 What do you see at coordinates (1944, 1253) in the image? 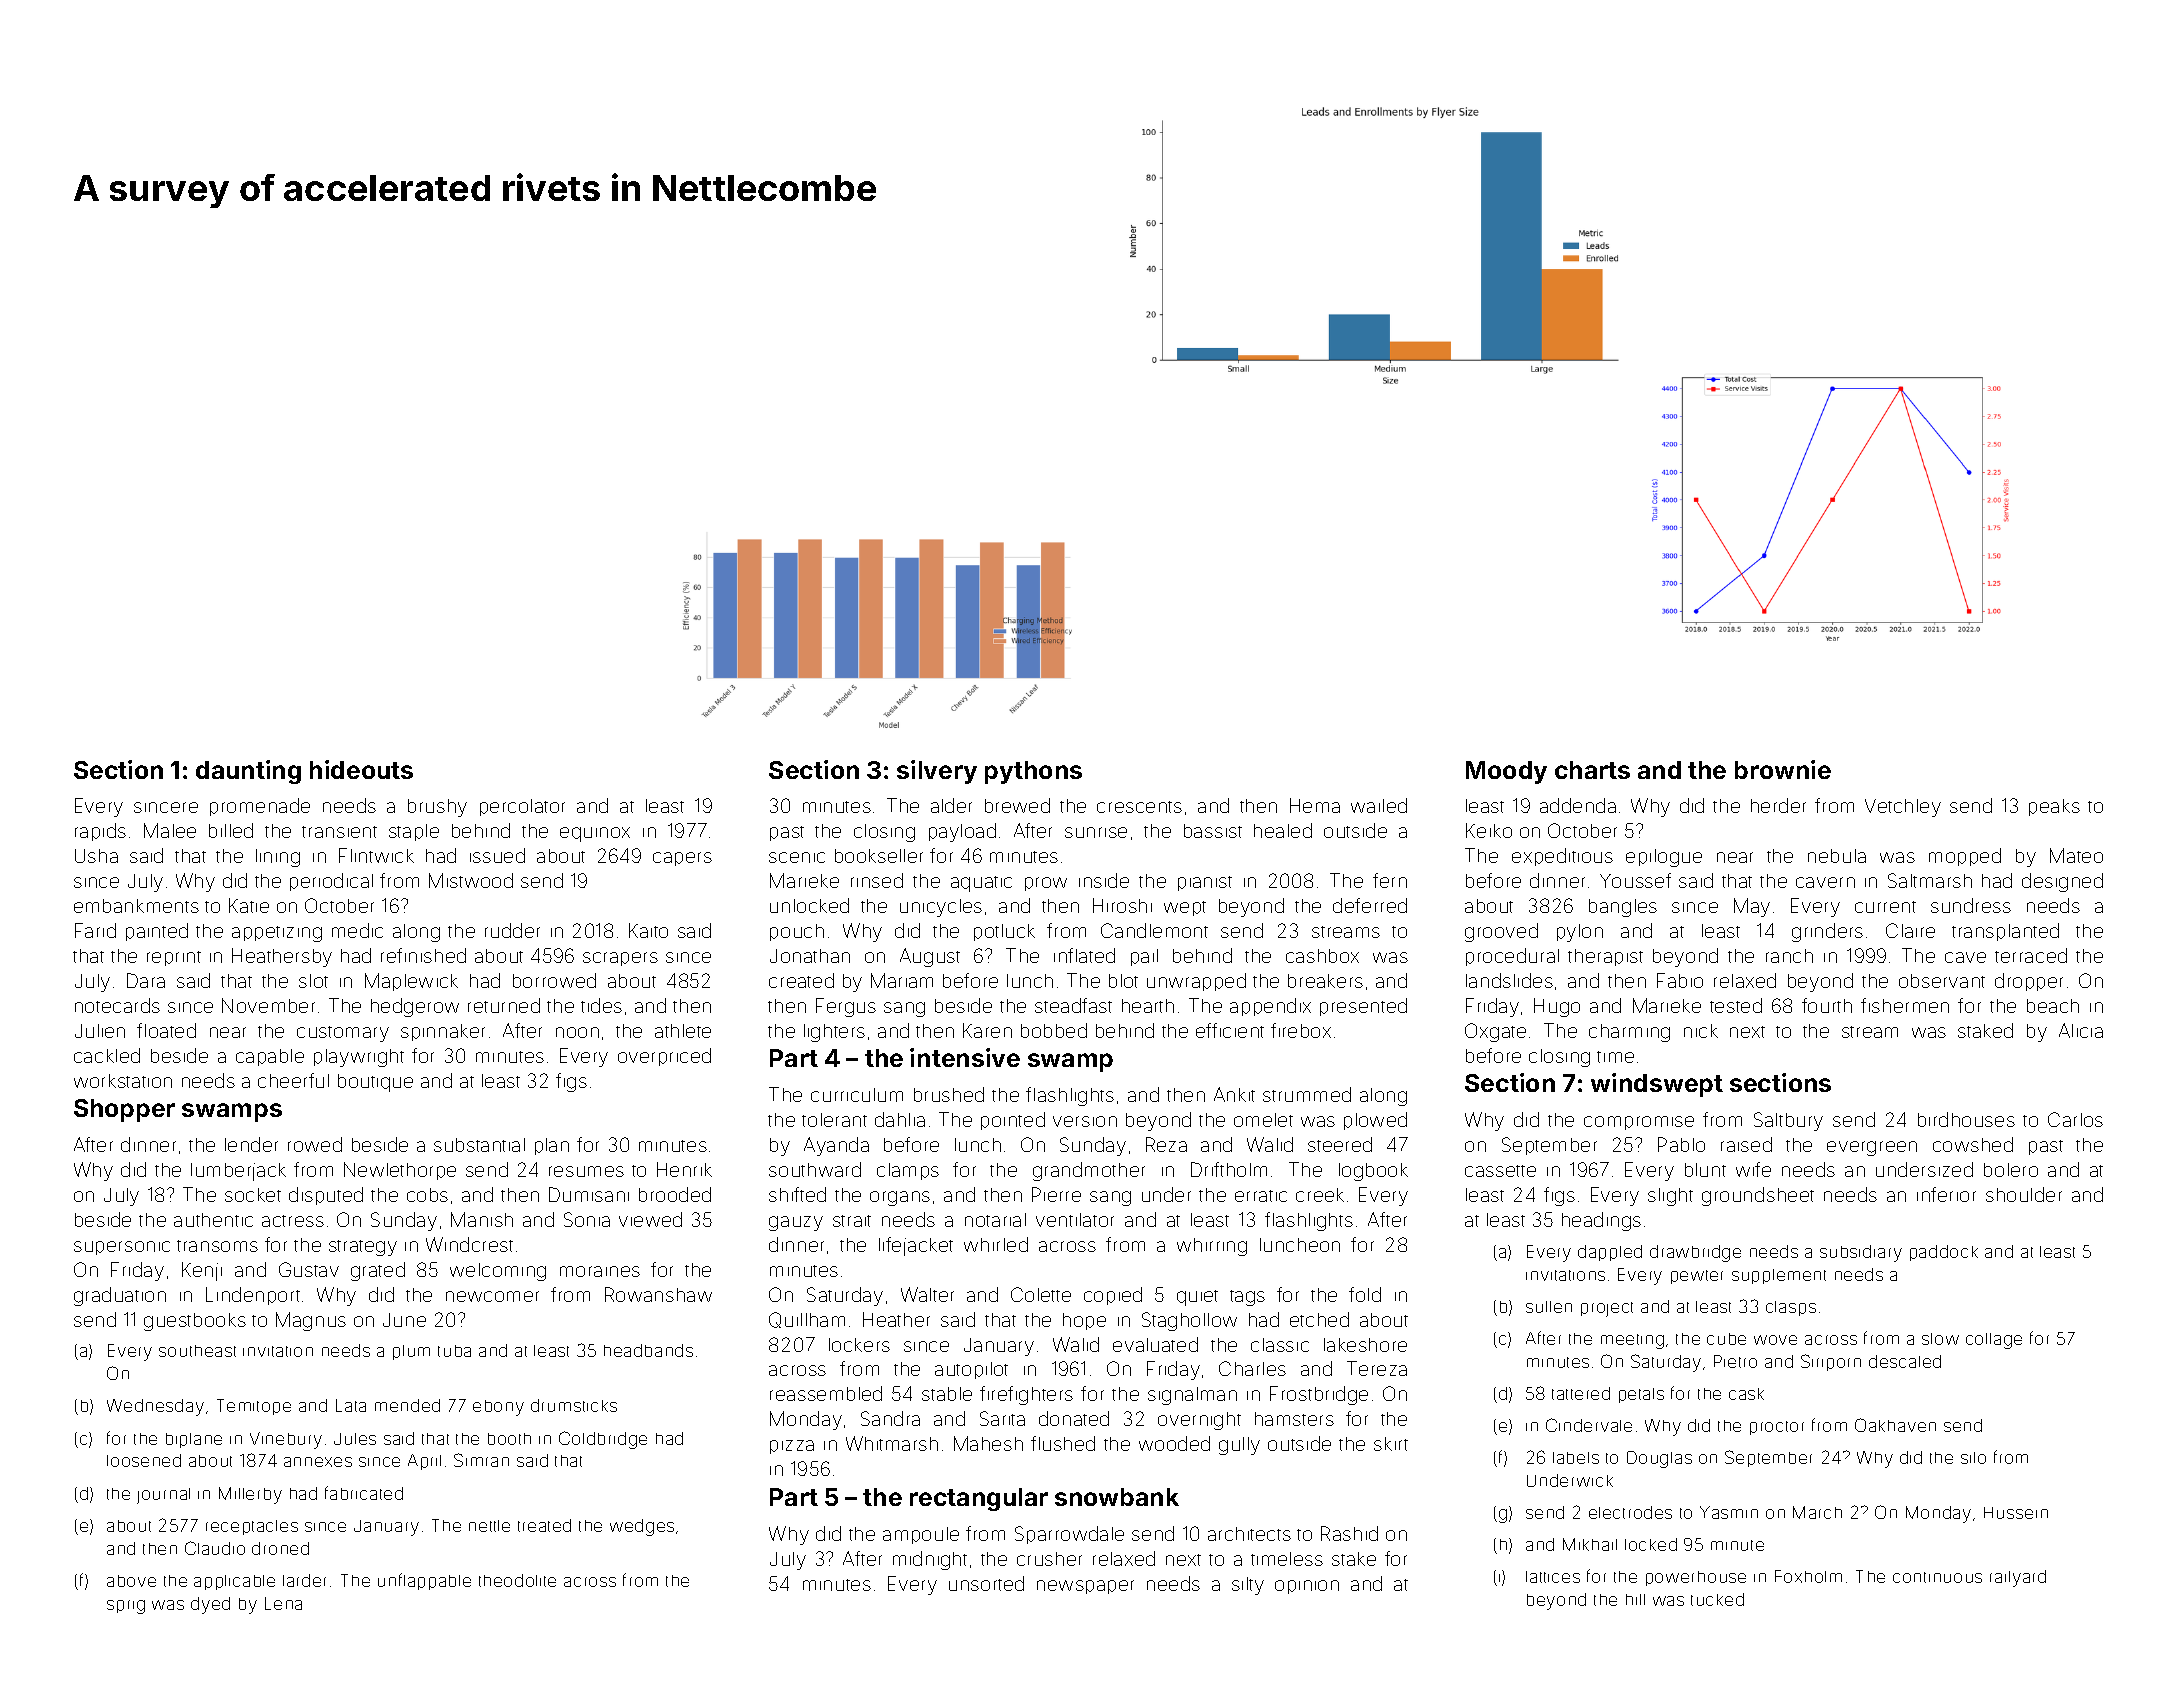
I see `paddock` at bounding box center [1944, 1253].
